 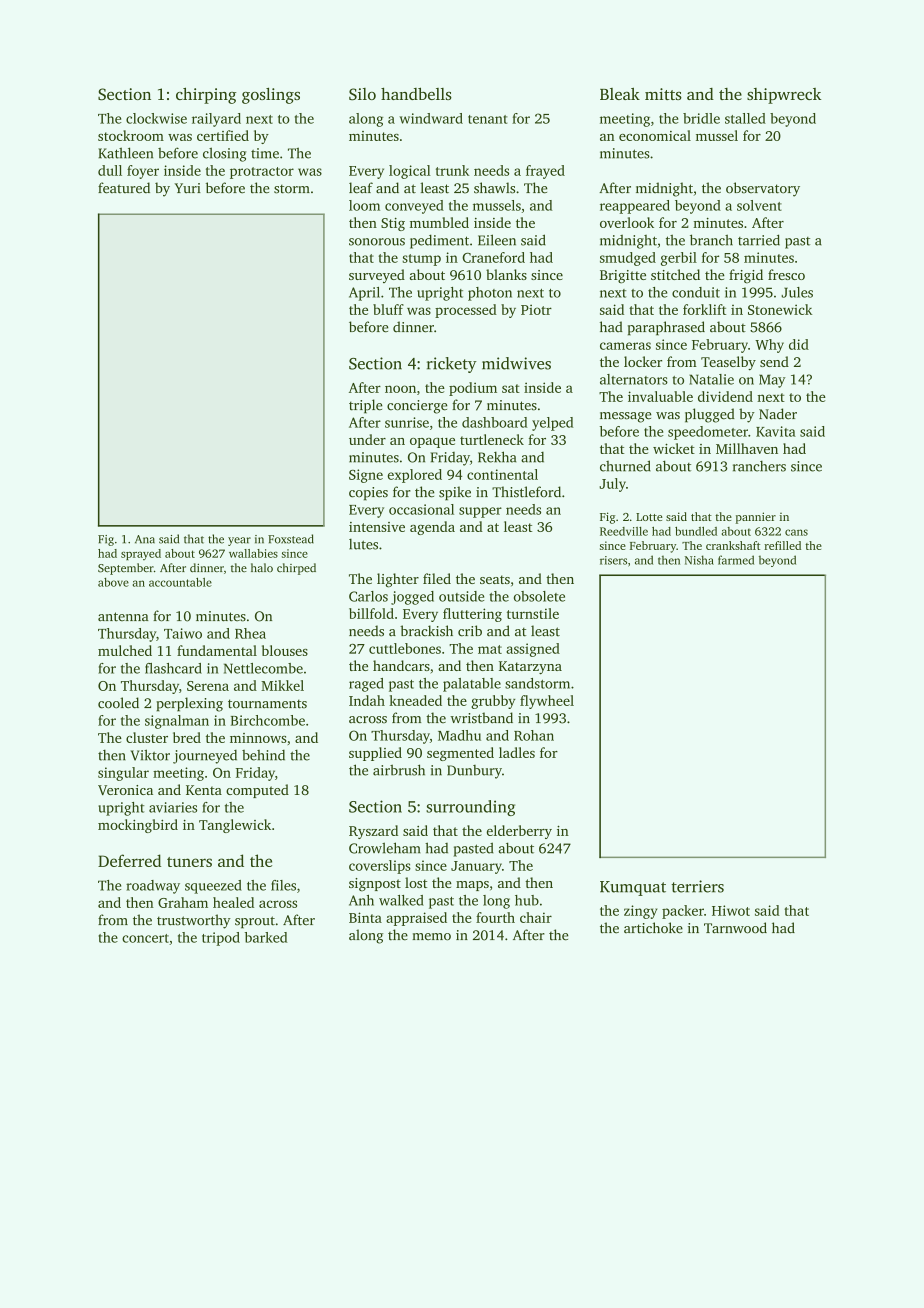 What do you see at coordinates (536, 917) in the image?
I see `chair` at bounding box center [536, 917].
